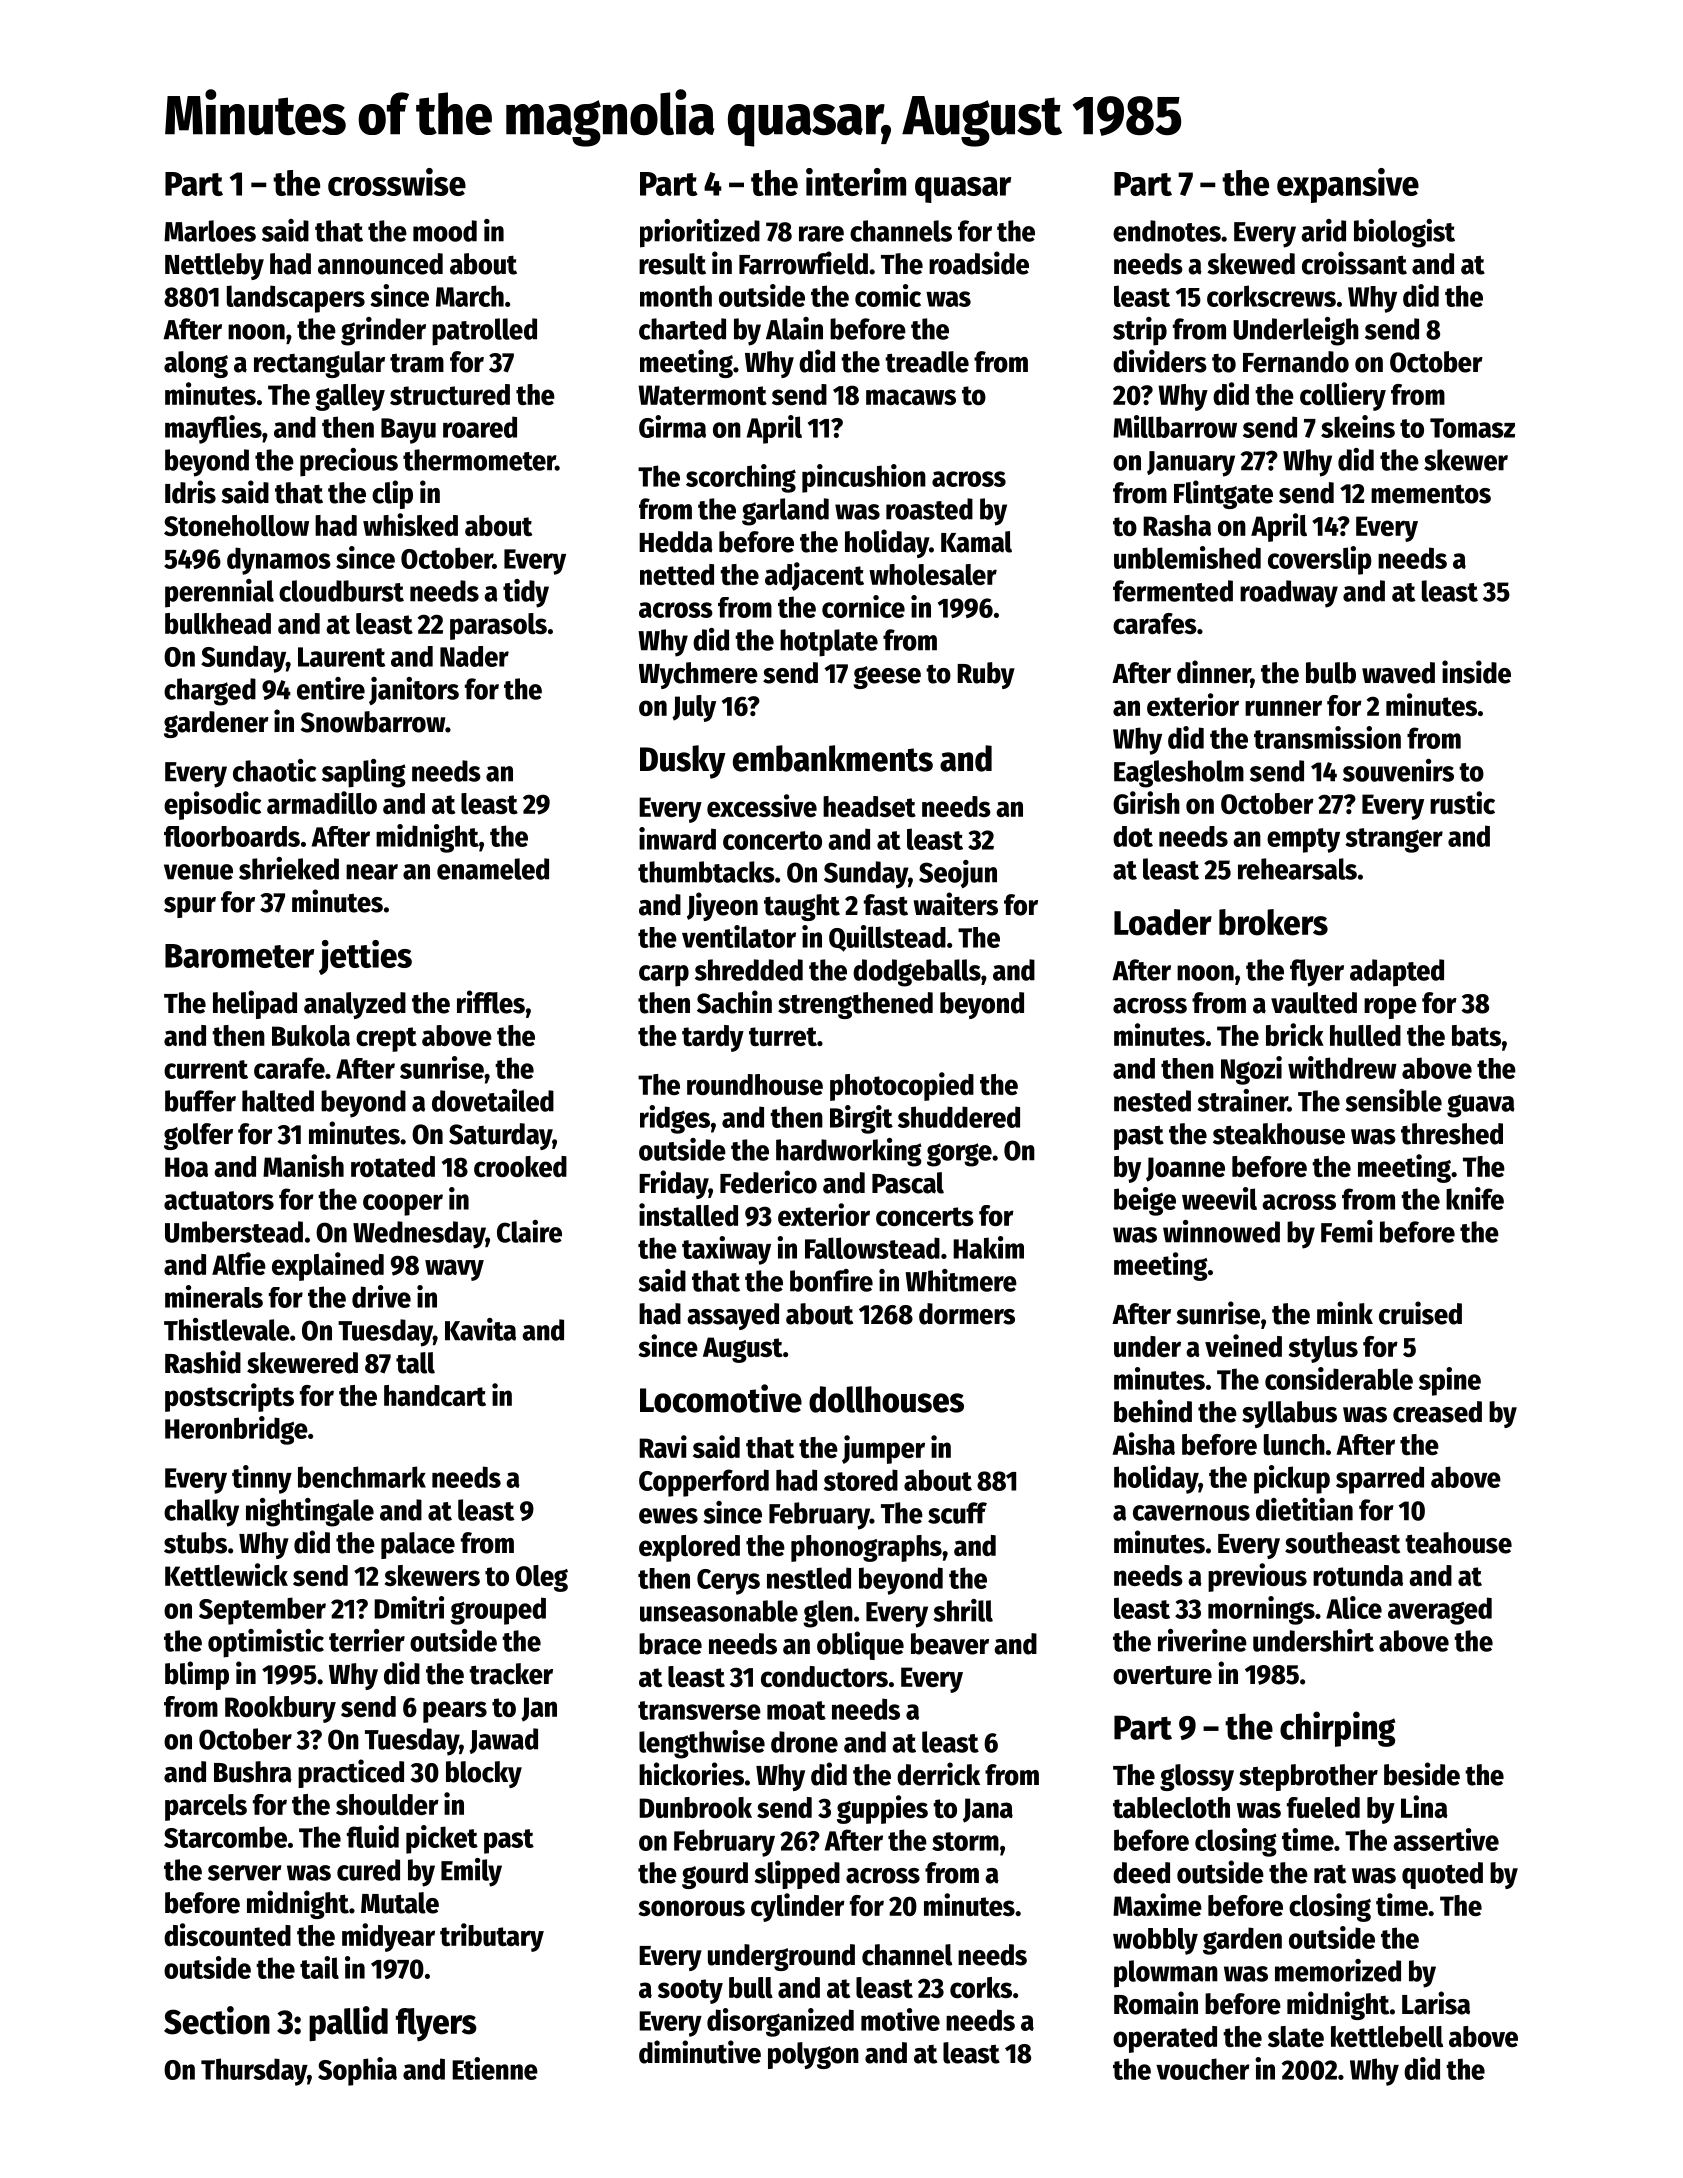  I want to click on halted, so click(278, 1101).
